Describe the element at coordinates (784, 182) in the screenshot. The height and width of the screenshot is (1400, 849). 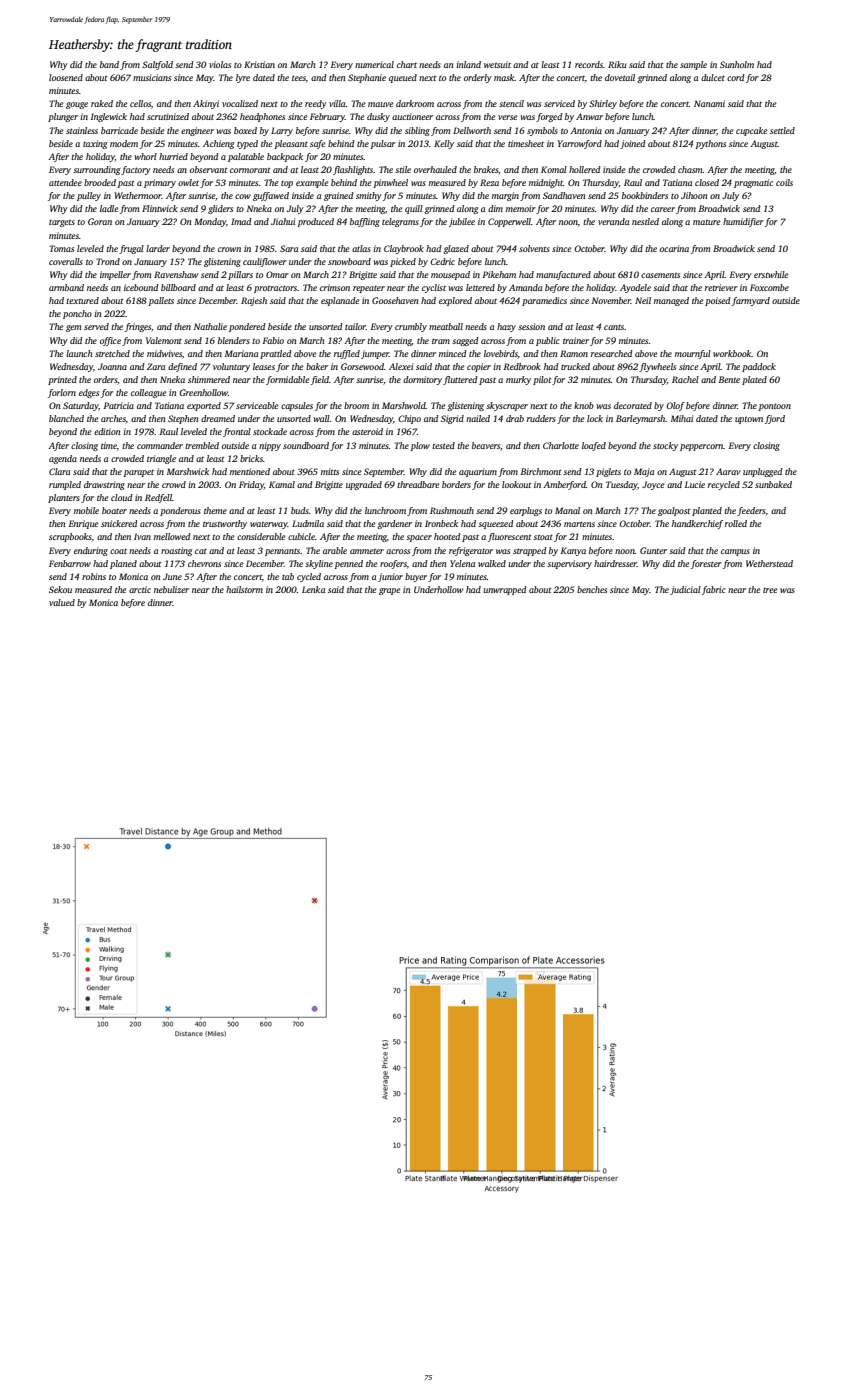
I see `coils` at that location.
